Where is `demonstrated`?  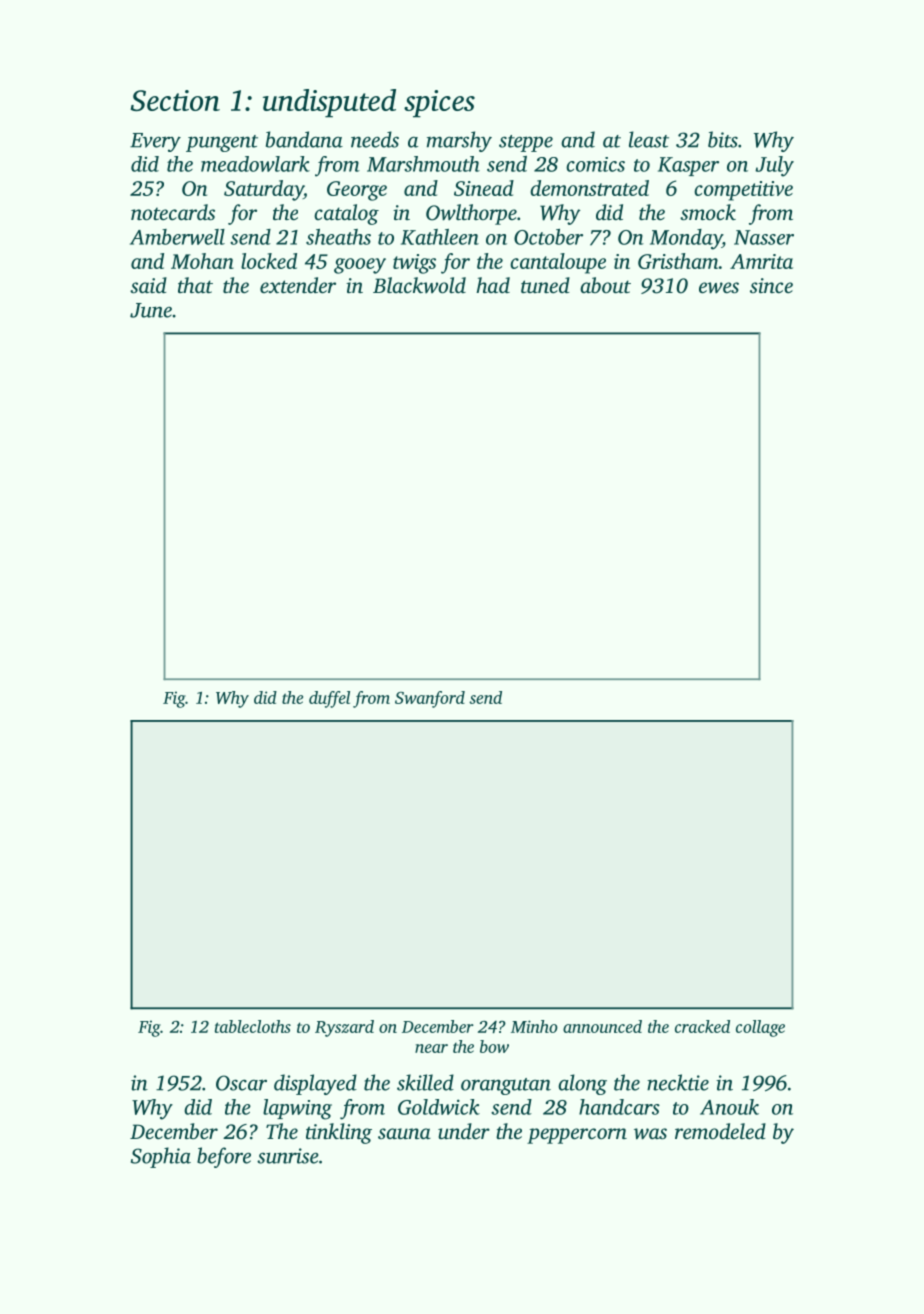 demonstrated is located at coordinates (589, 188).
